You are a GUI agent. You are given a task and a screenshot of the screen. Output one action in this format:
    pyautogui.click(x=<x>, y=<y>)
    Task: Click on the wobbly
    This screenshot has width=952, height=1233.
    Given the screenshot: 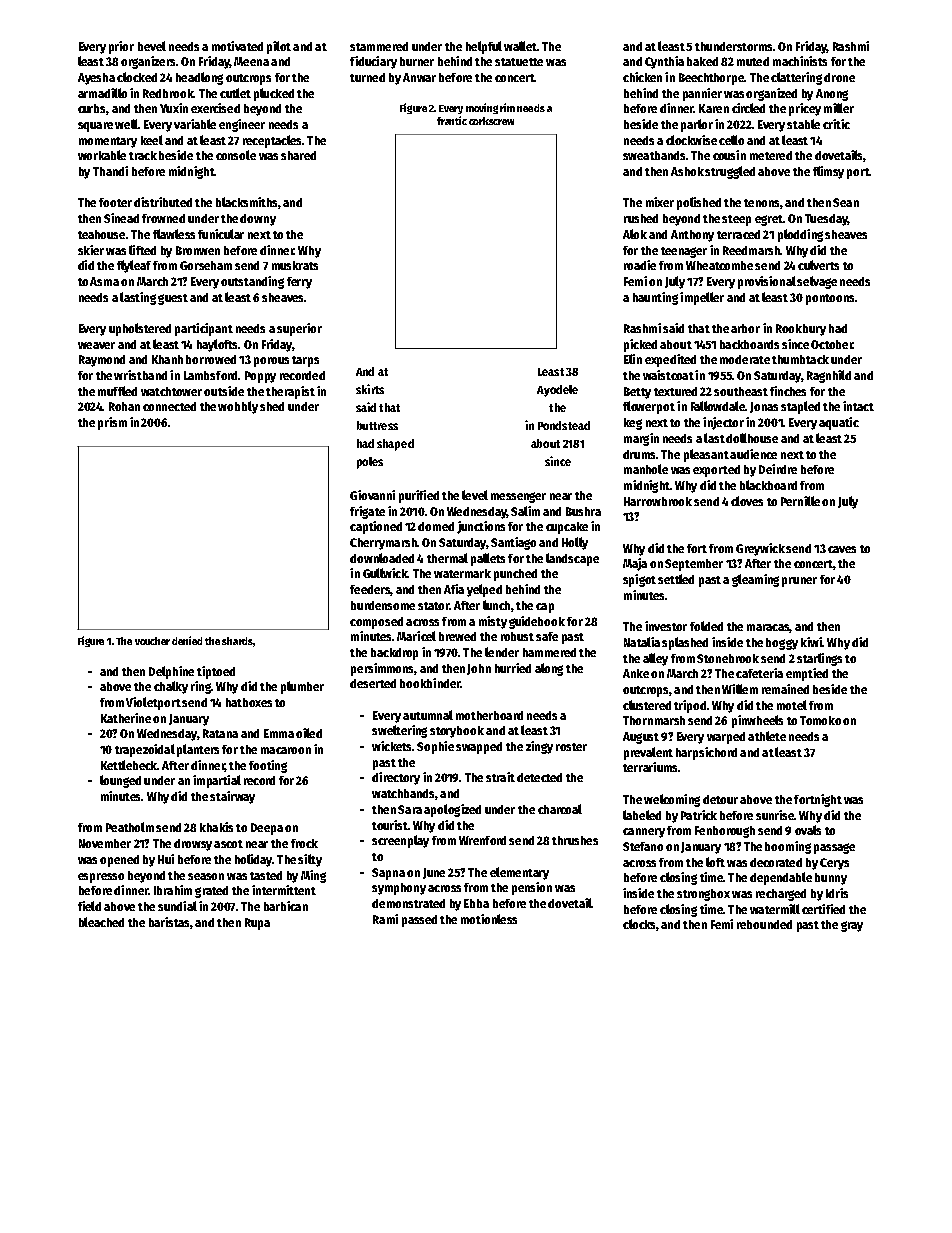 What is the action you would take?
    pyautogui.click(x=238, y=407)
